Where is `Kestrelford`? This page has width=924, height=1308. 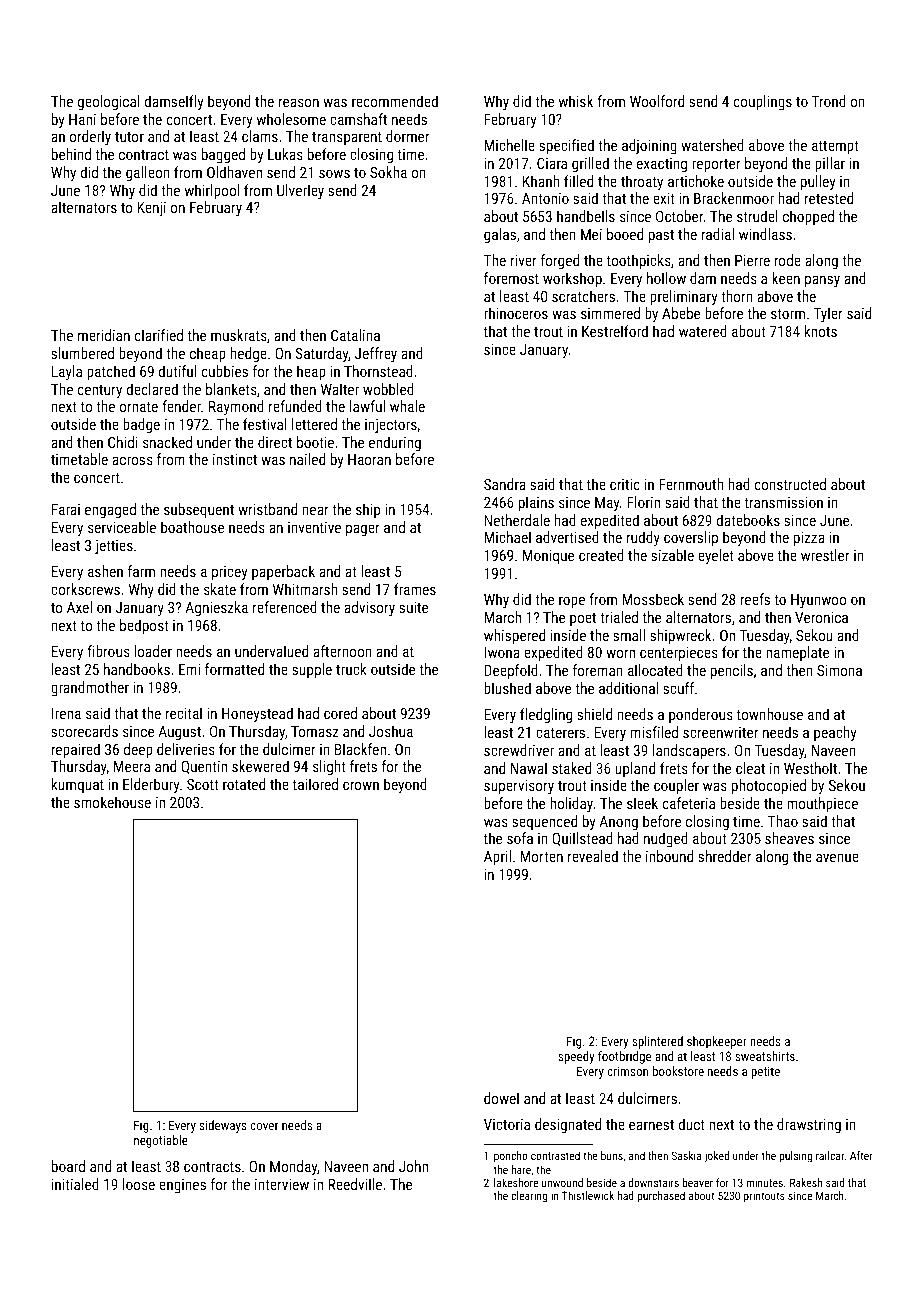 Kestrelford is located at coordinates (615, 331).
